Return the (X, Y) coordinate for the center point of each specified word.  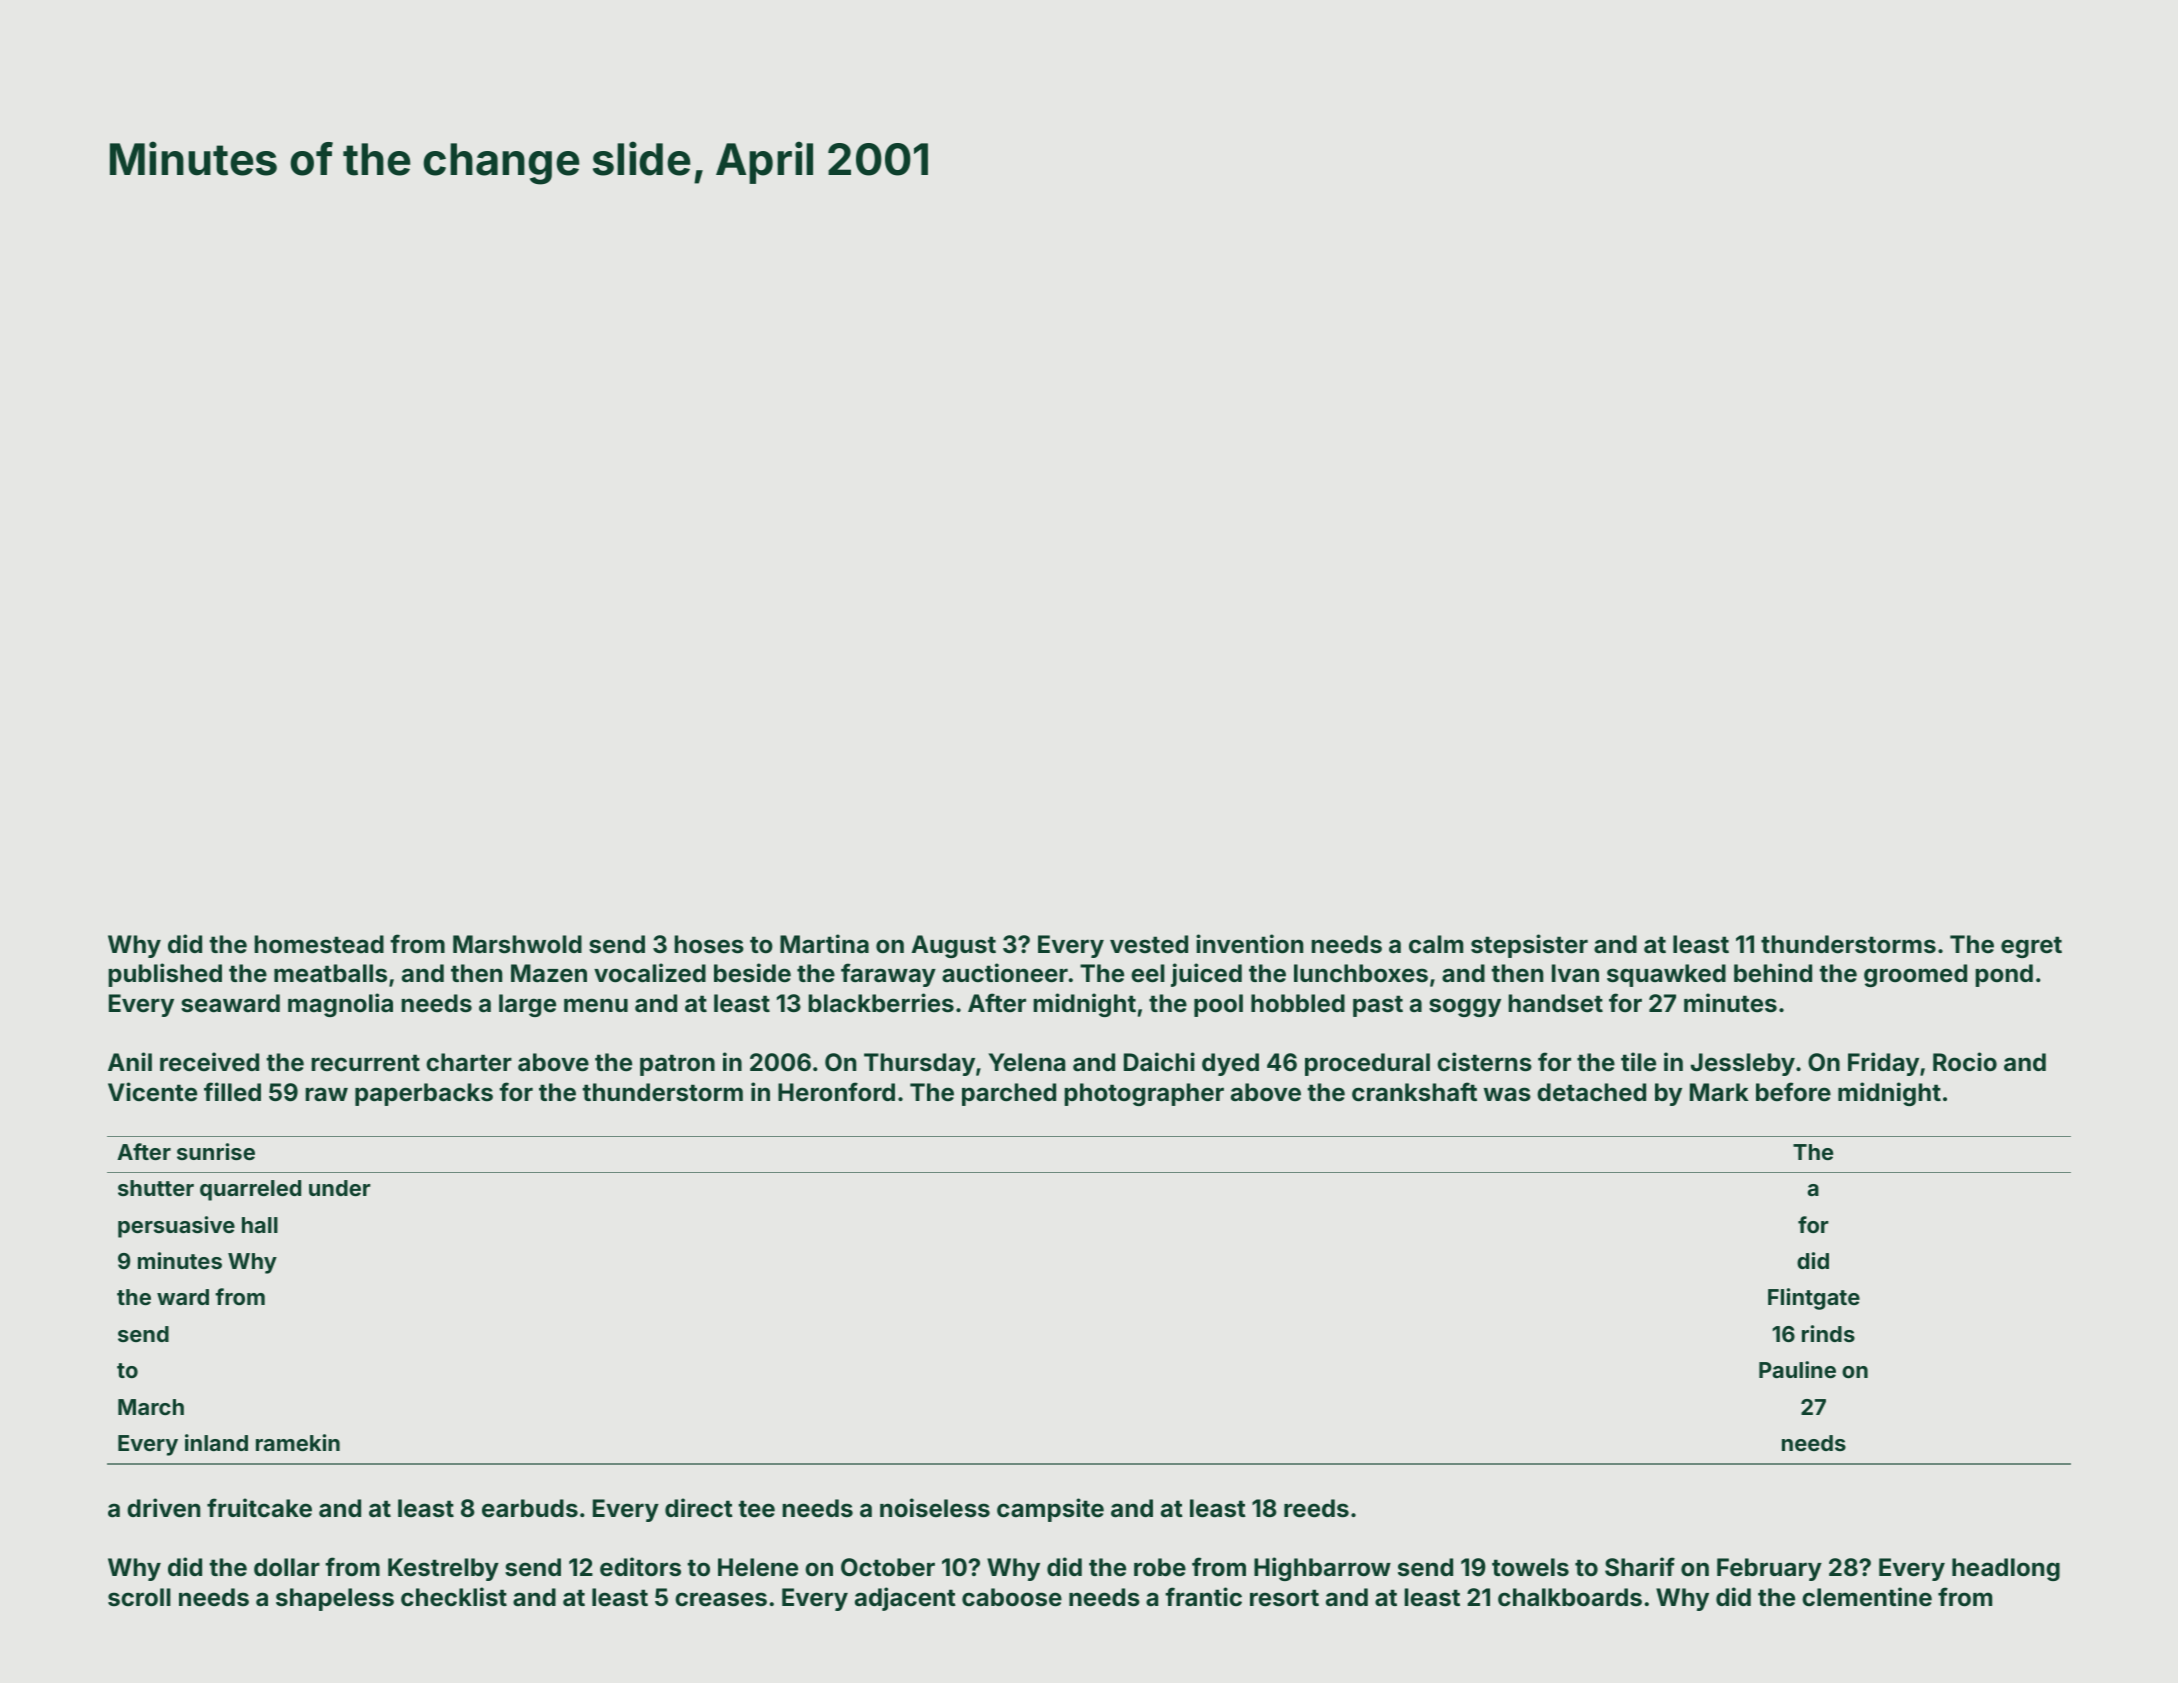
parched (1009, 1094)
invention (1249, 944)
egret (2031, 947)
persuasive (176, 1227)
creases (721, 1599)
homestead (319, 944)
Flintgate (1814, 1299)
